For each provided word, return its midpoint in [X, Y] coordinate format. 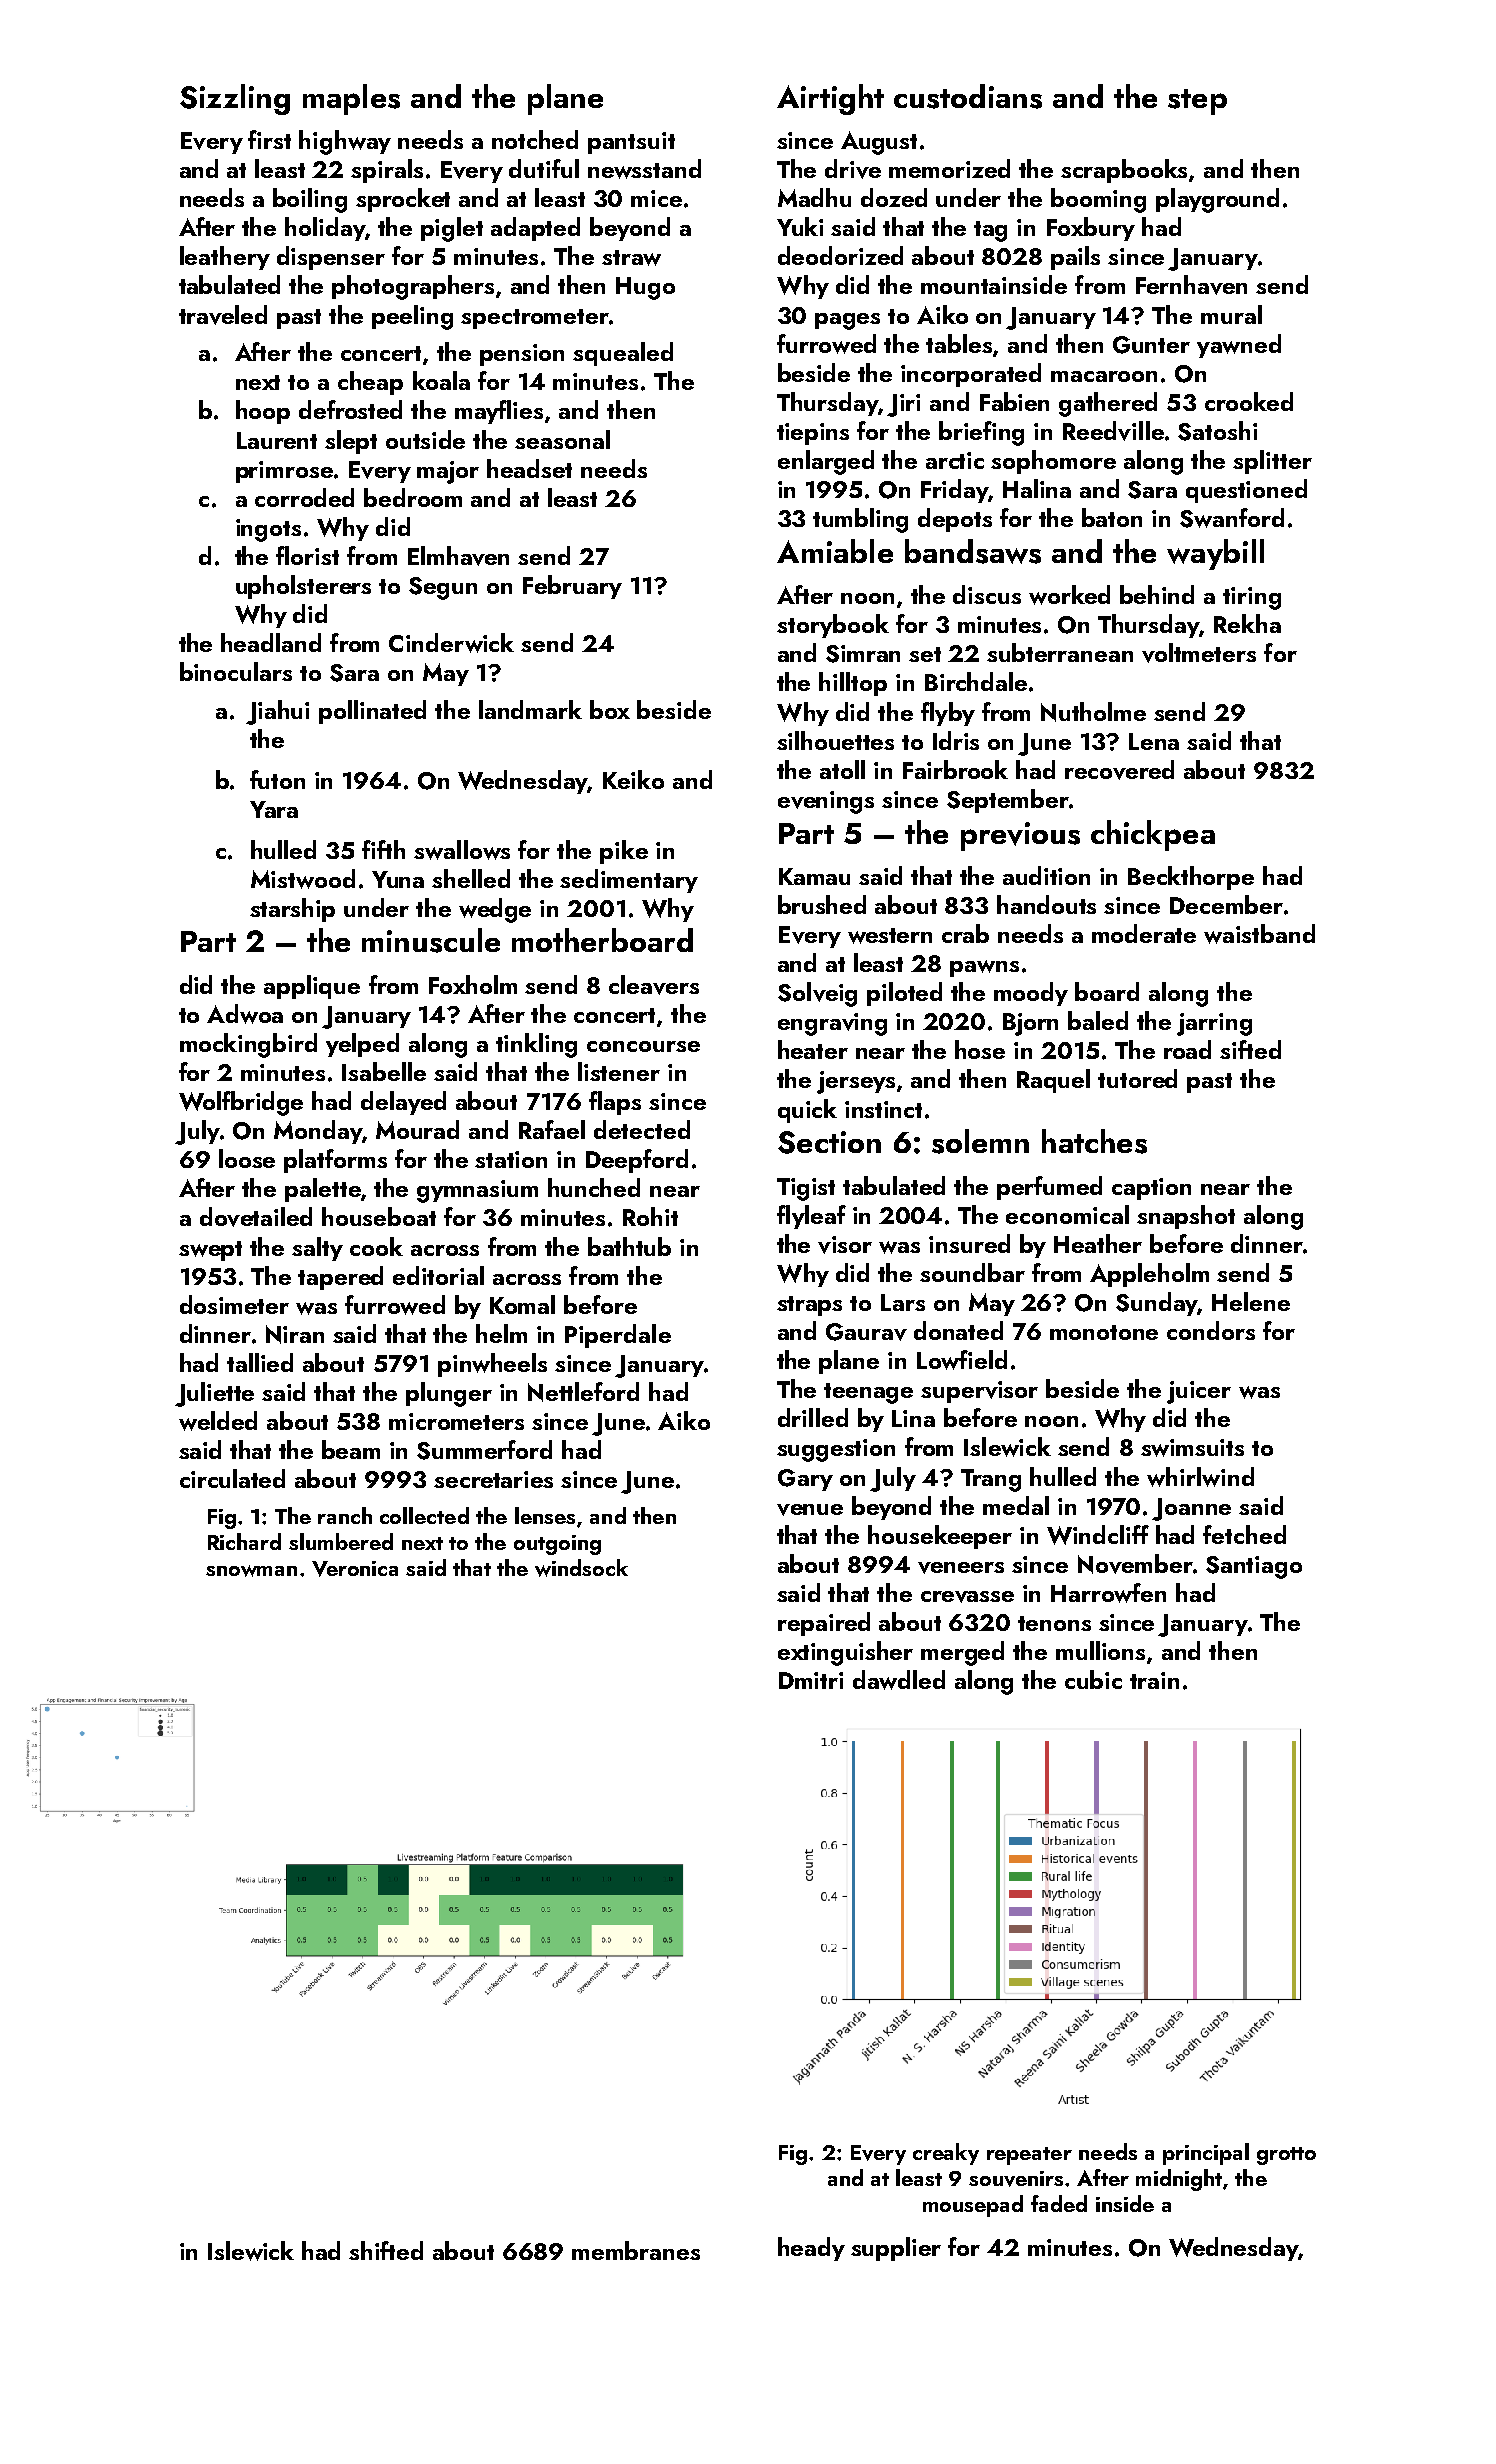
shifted [386, 2250]
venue [810, 1510]
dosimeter [234, 1304]
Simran [863, 654]
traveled [223, 315]
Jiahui [277, 712]
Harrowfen [1108, 1593]
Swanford [1232, 518]
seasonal [562, 439]
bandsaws [973, 551]
